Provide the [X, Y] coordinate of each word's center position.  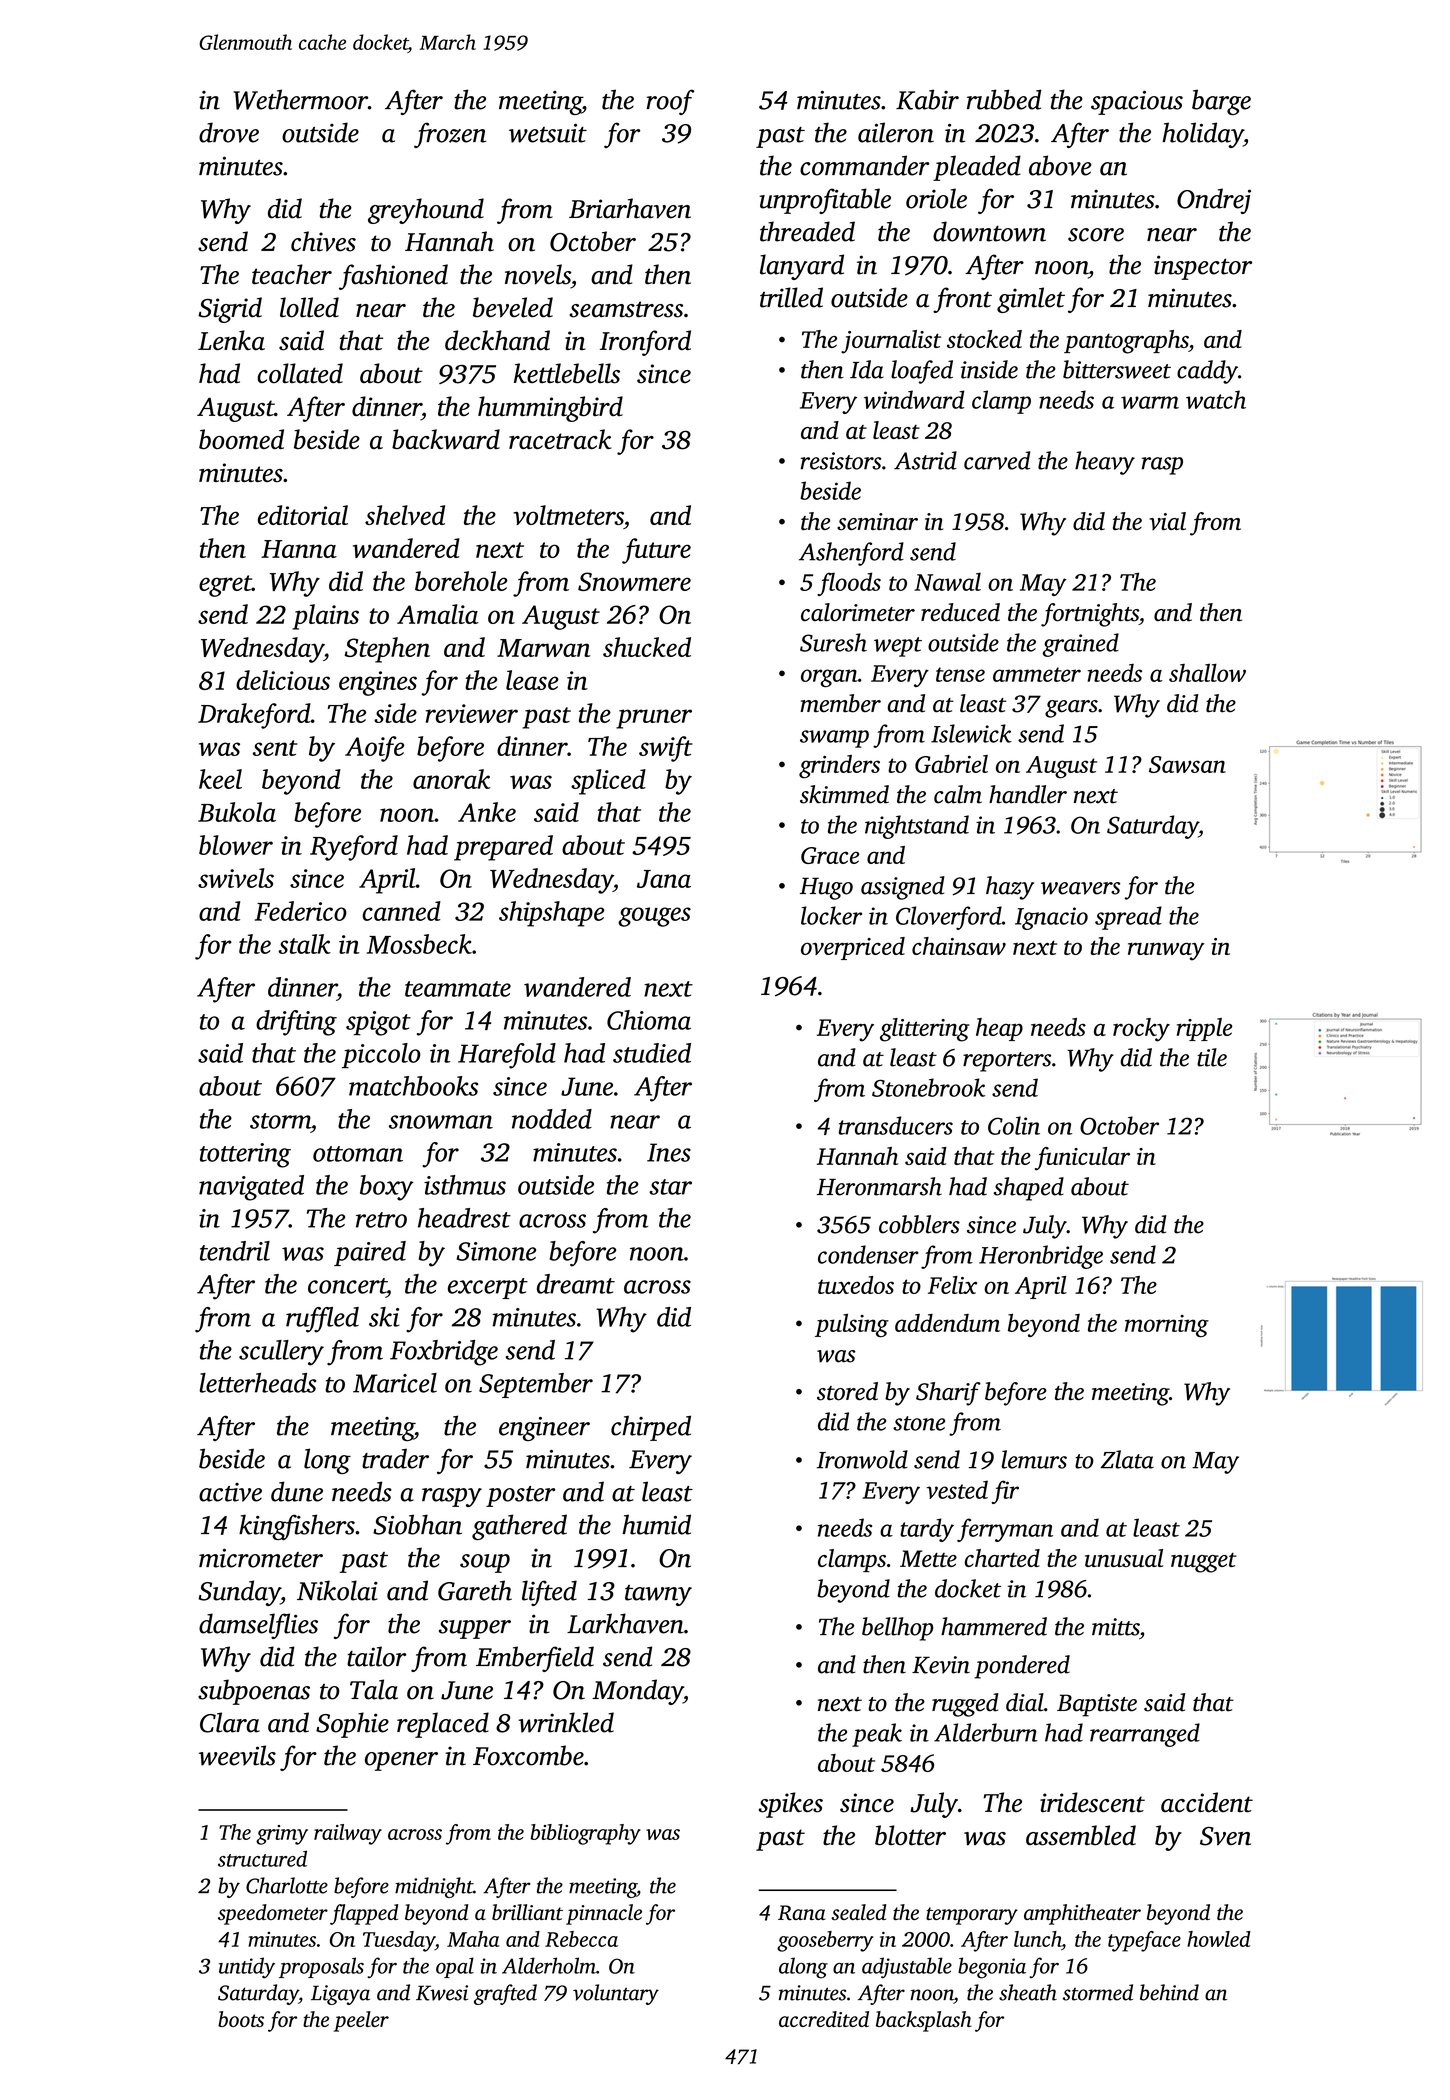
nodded [552, 1119]
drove [229, 132]
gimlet [1031, 300]
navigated [251, 1188]
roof [670, 102]
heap [999, 1029]
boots [241, 2019]
